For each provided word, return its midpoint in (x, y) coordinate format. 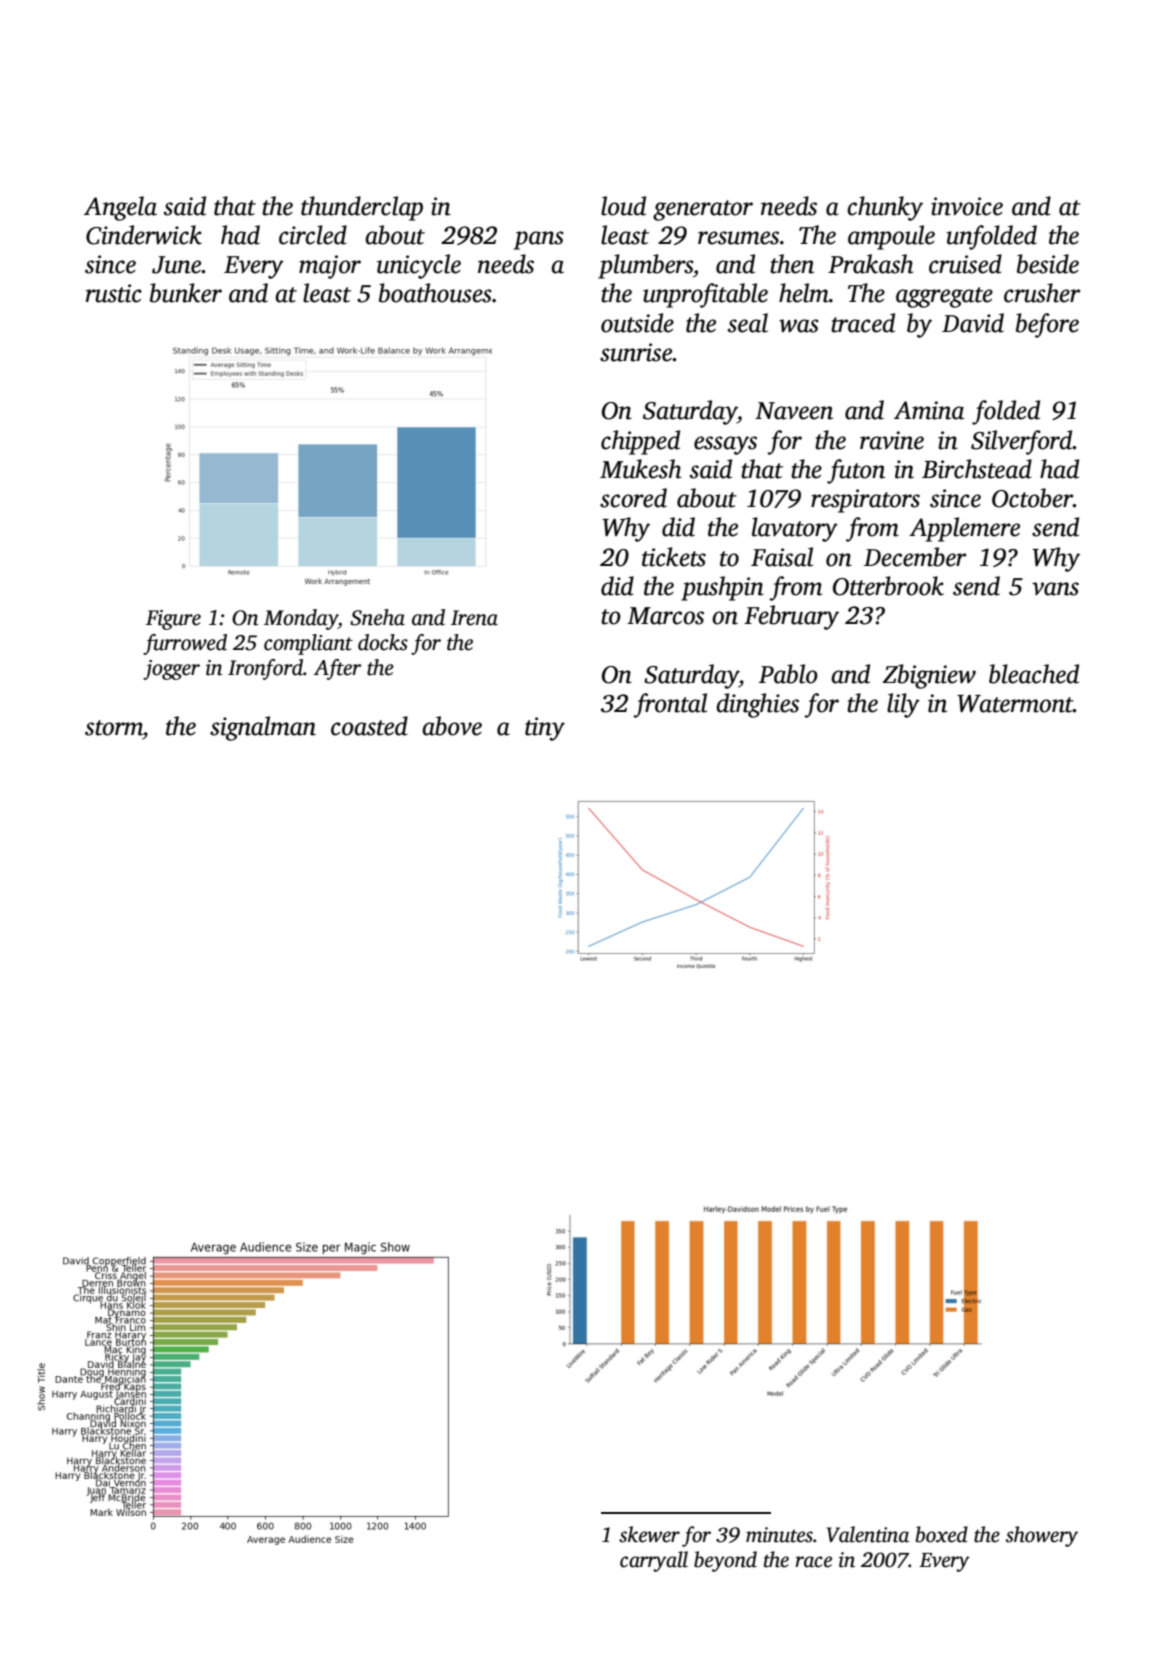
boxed (942, 1534)
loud (623, 206)
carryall (654, 1561)
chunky (885, 208)
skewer (649, 1534)
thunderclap (362, 208)
